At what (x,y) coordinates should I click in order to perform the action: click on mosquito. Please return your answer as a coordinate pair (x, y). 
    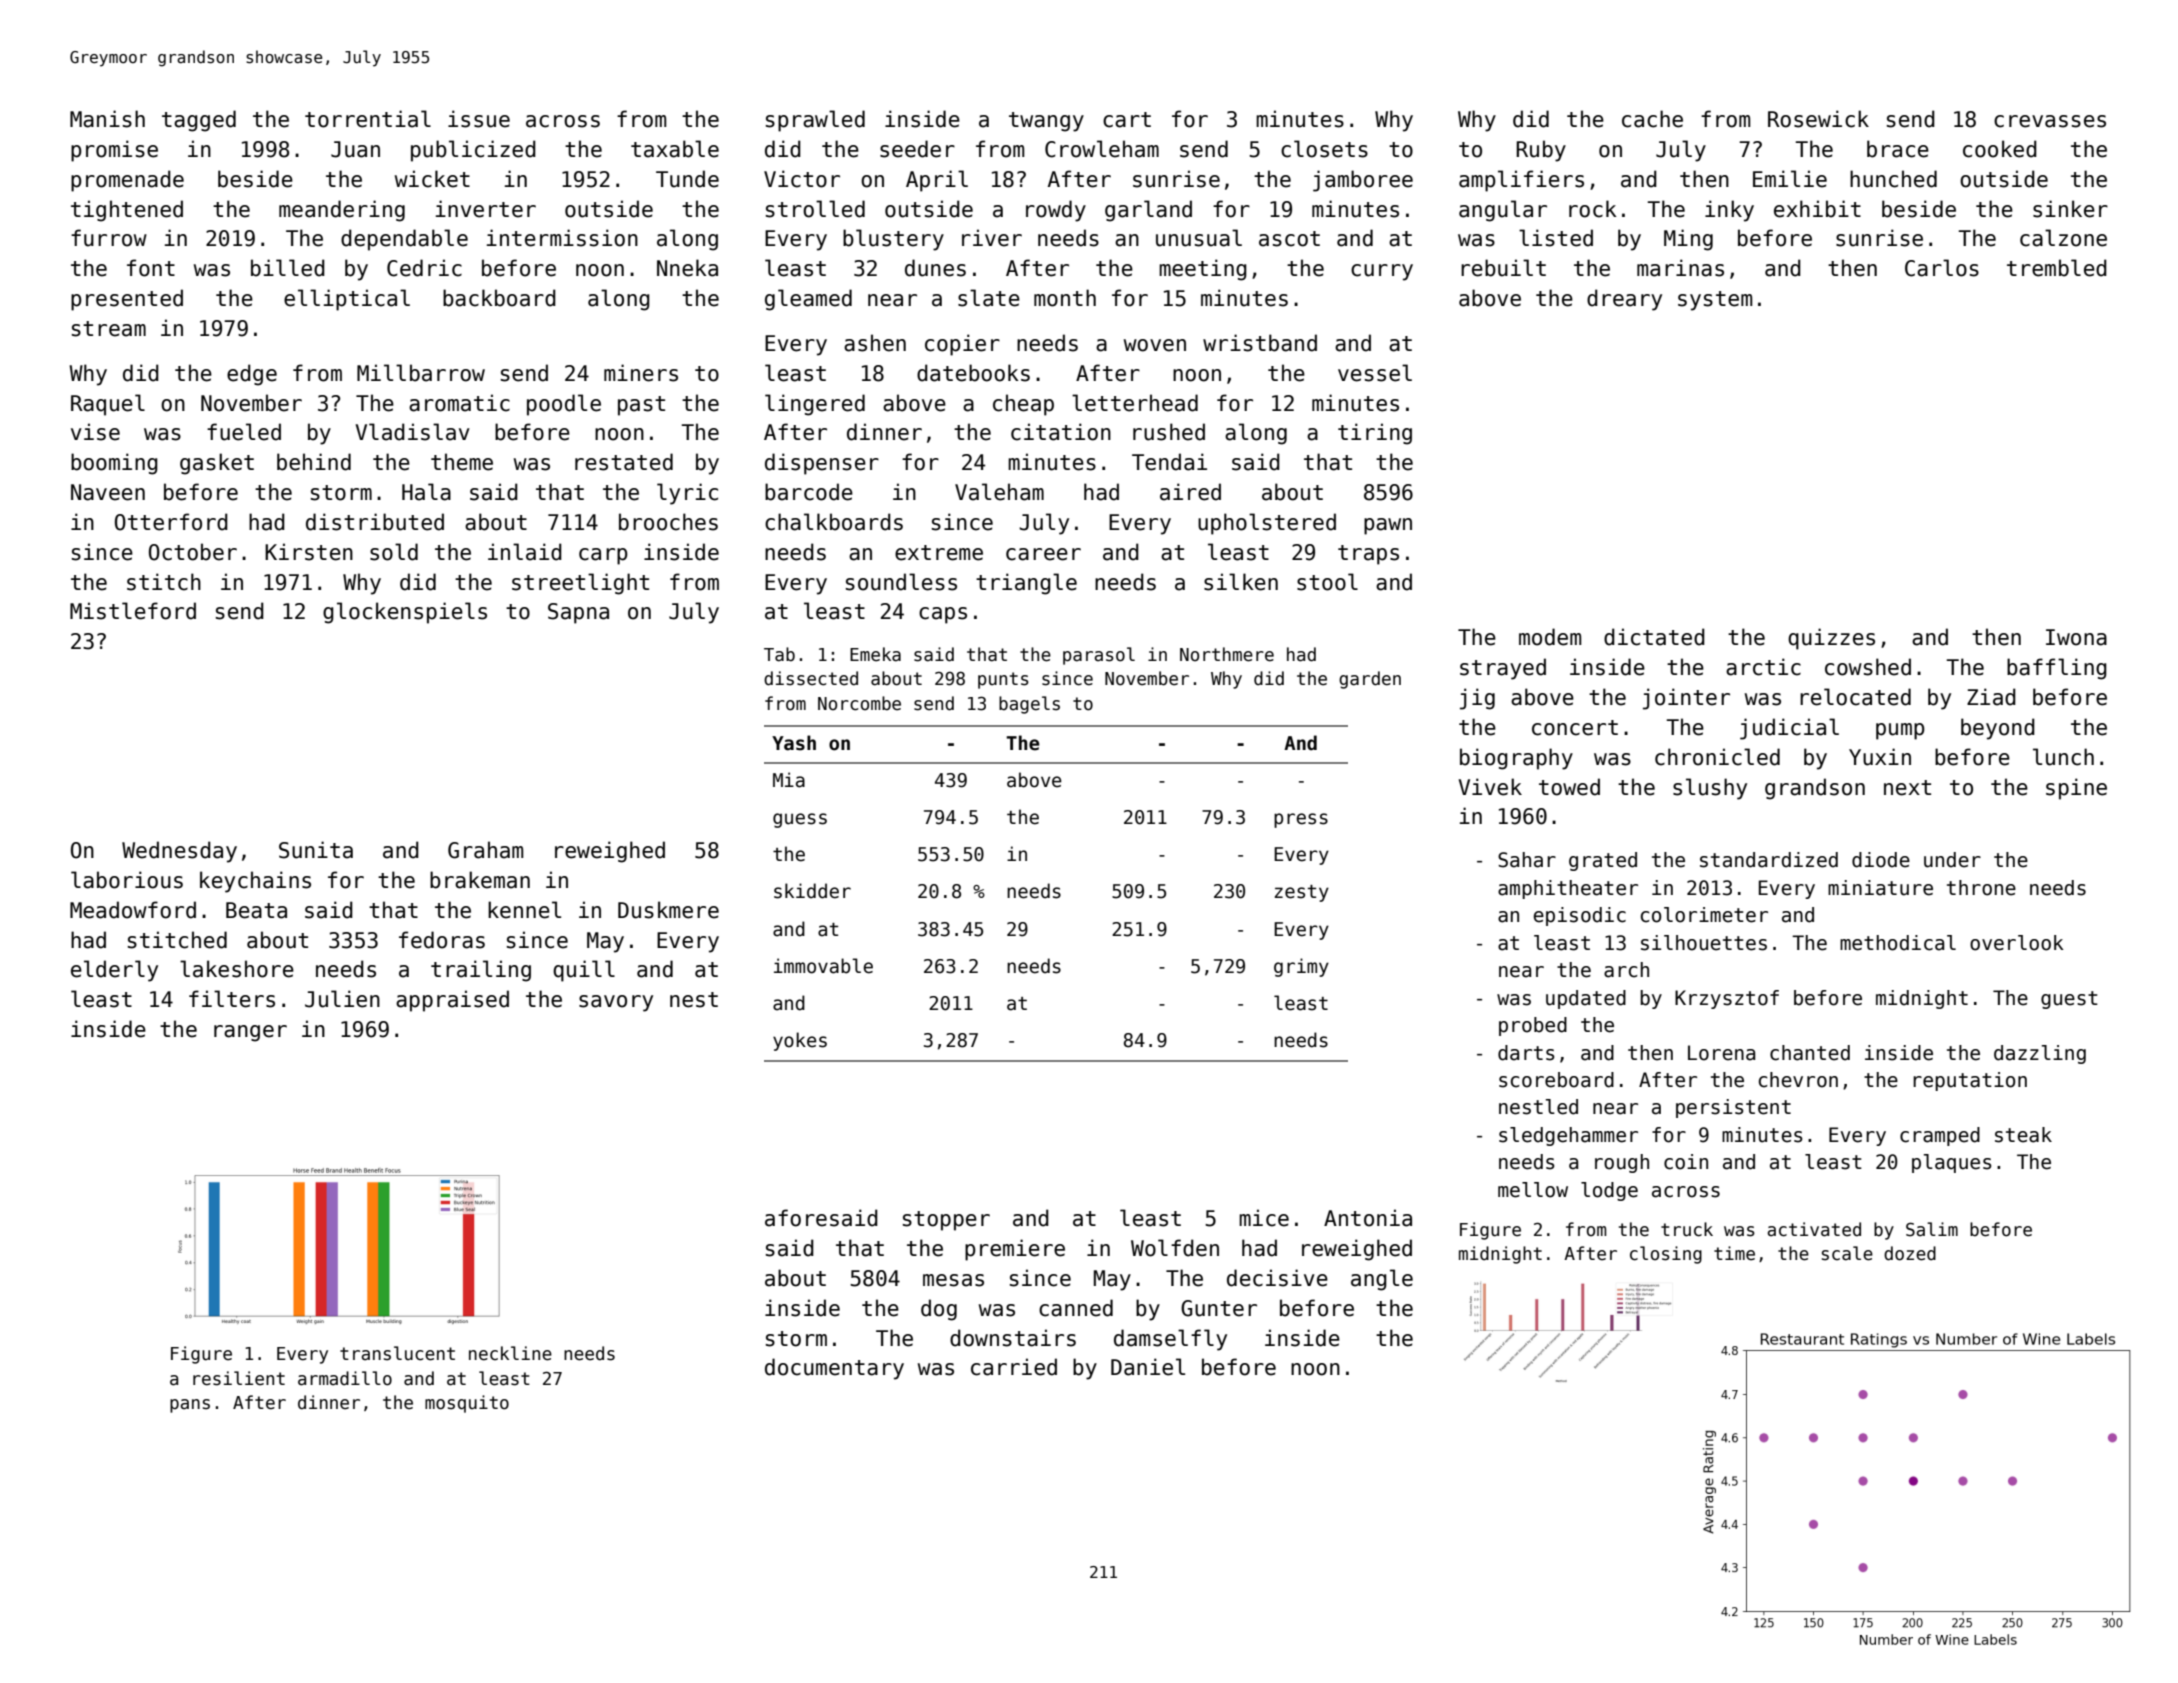
    Looking at the image, I should click on (467, 1404).
